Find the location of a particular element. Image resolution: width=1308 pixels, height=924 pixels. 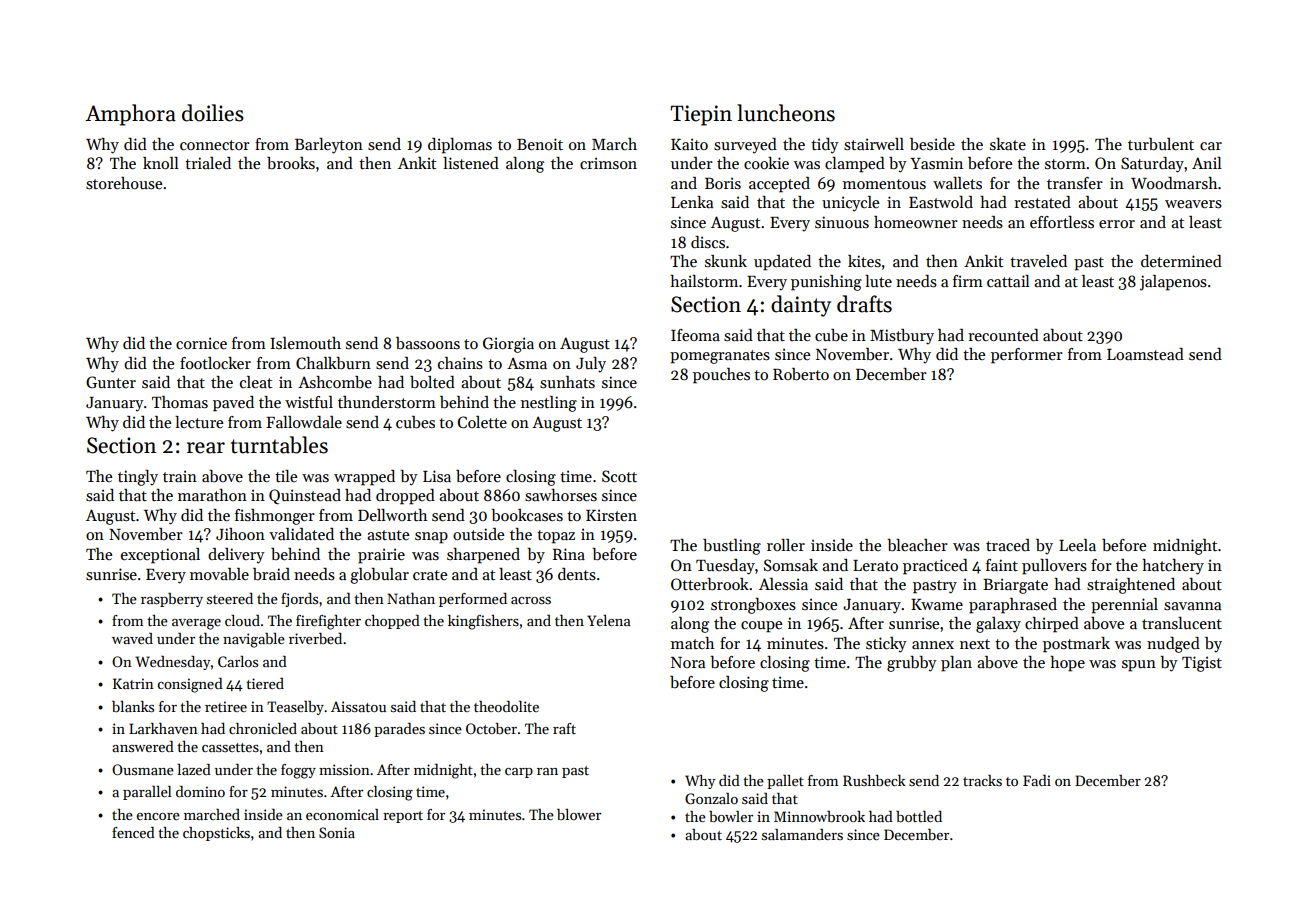

Lenka is located at coordinates (692, 202).
